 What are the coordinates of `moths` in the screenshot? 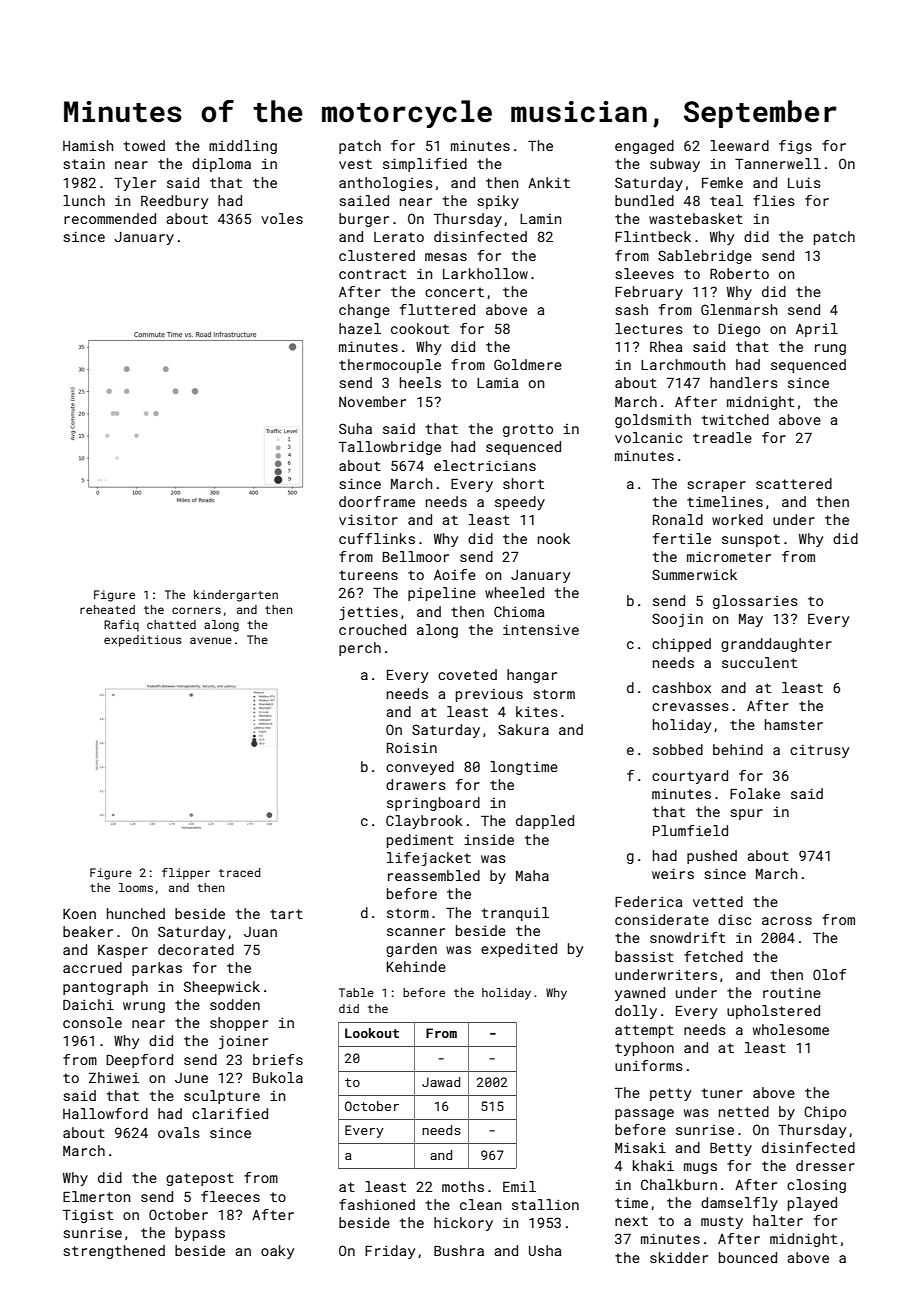 It's located at (463, 1186).
